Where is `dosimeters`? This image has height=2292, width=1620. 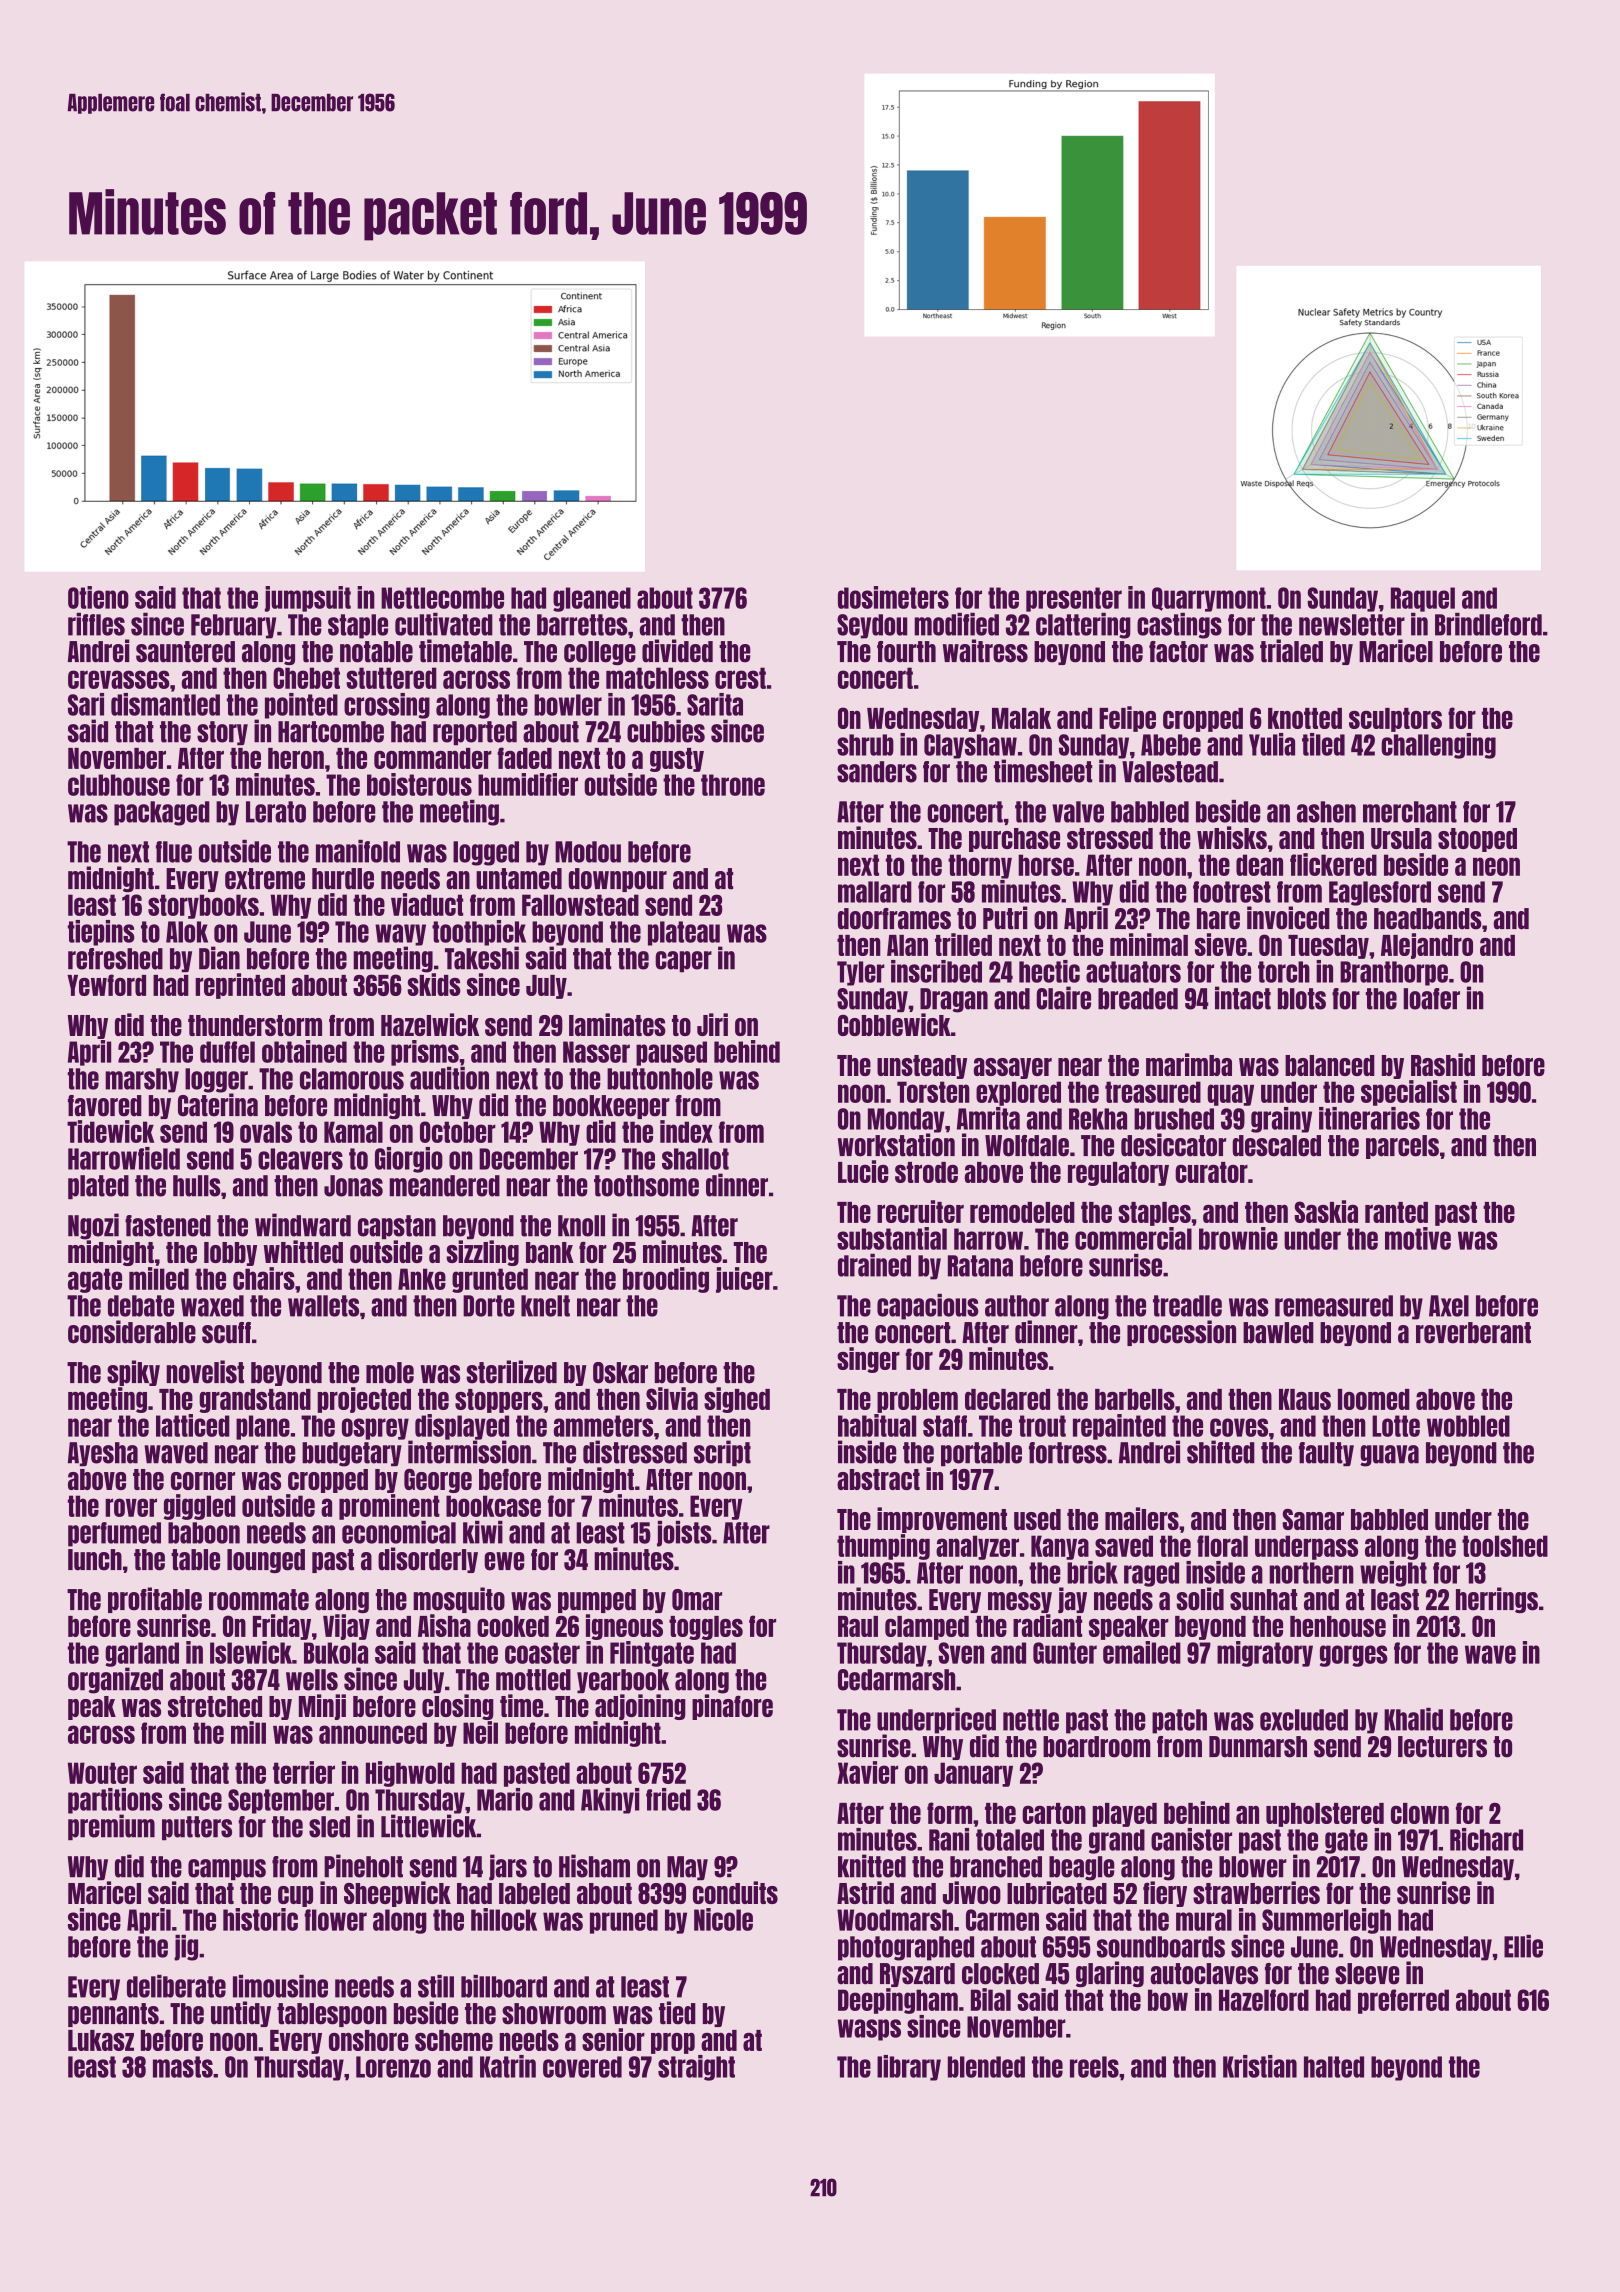 dosimeters is located at coordinates (893, 597).
